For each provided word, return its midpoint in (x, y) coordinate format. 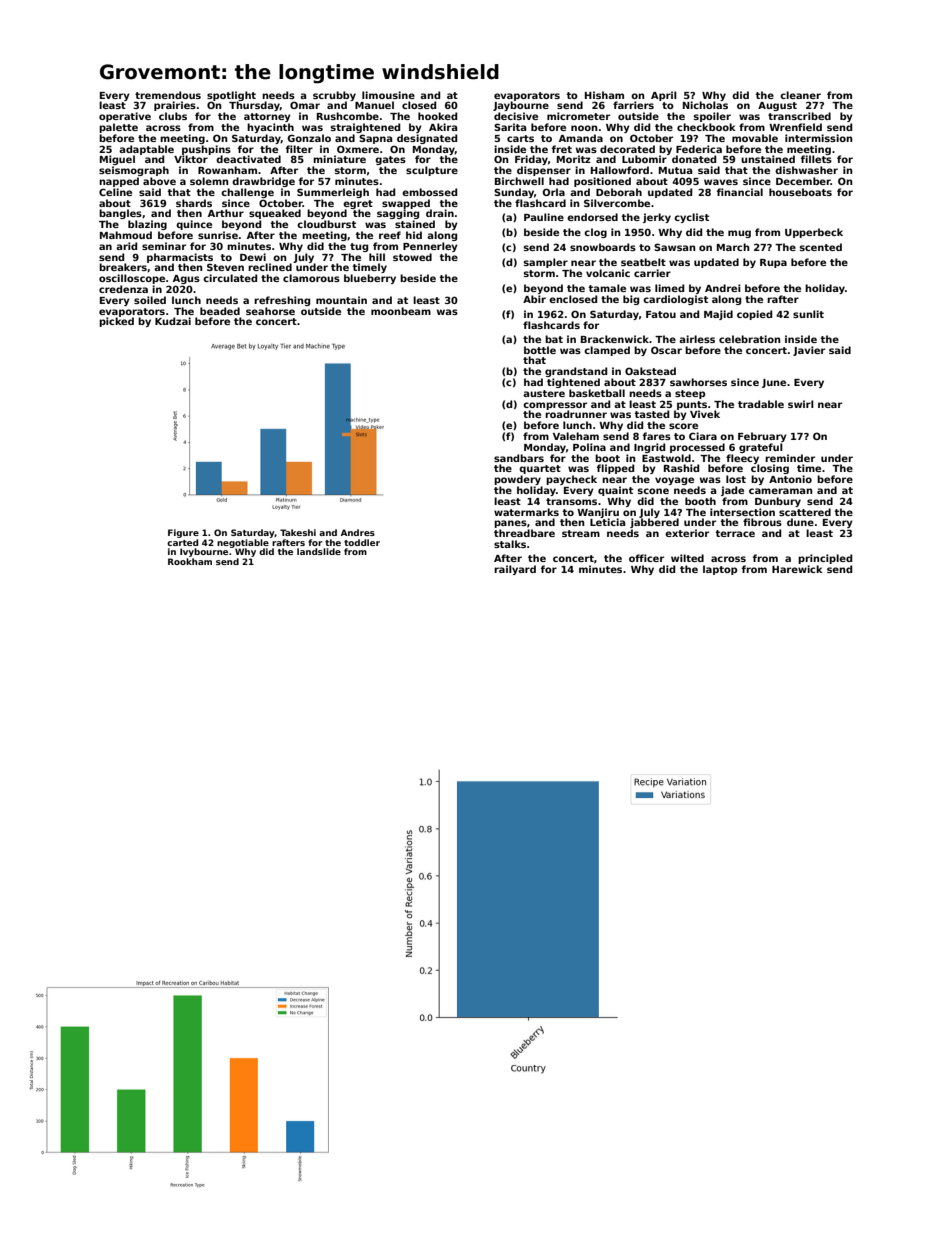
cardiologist (675, 300)
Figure (183, 533)
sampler (546, 263)
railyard (515, 570)
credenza (123, 289)
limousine (388, 95)
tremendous (168, 95)
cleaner (800, 95)
